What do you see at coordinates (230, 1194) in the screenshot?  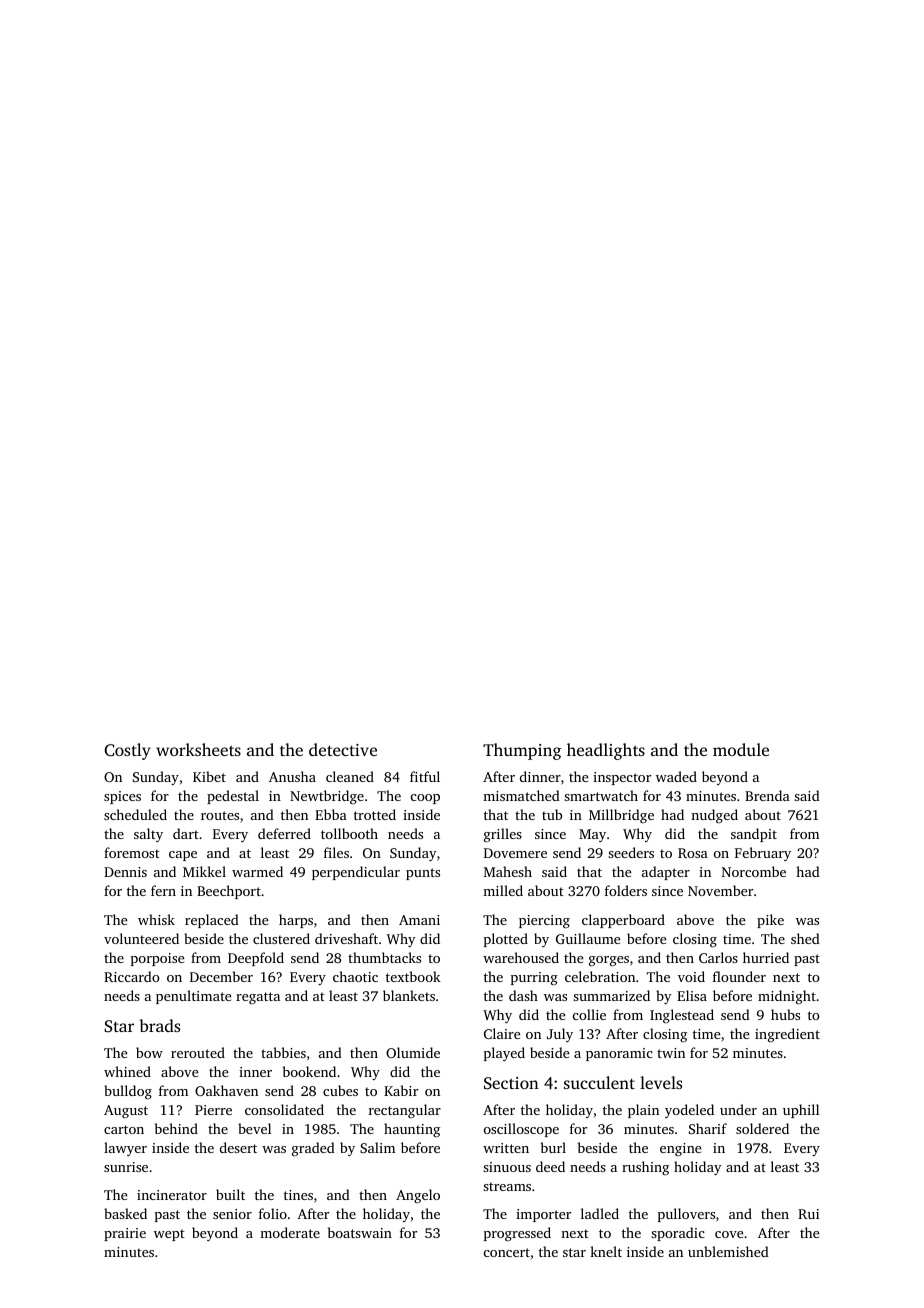 I see `built` at bounding box center [230, 1194].
